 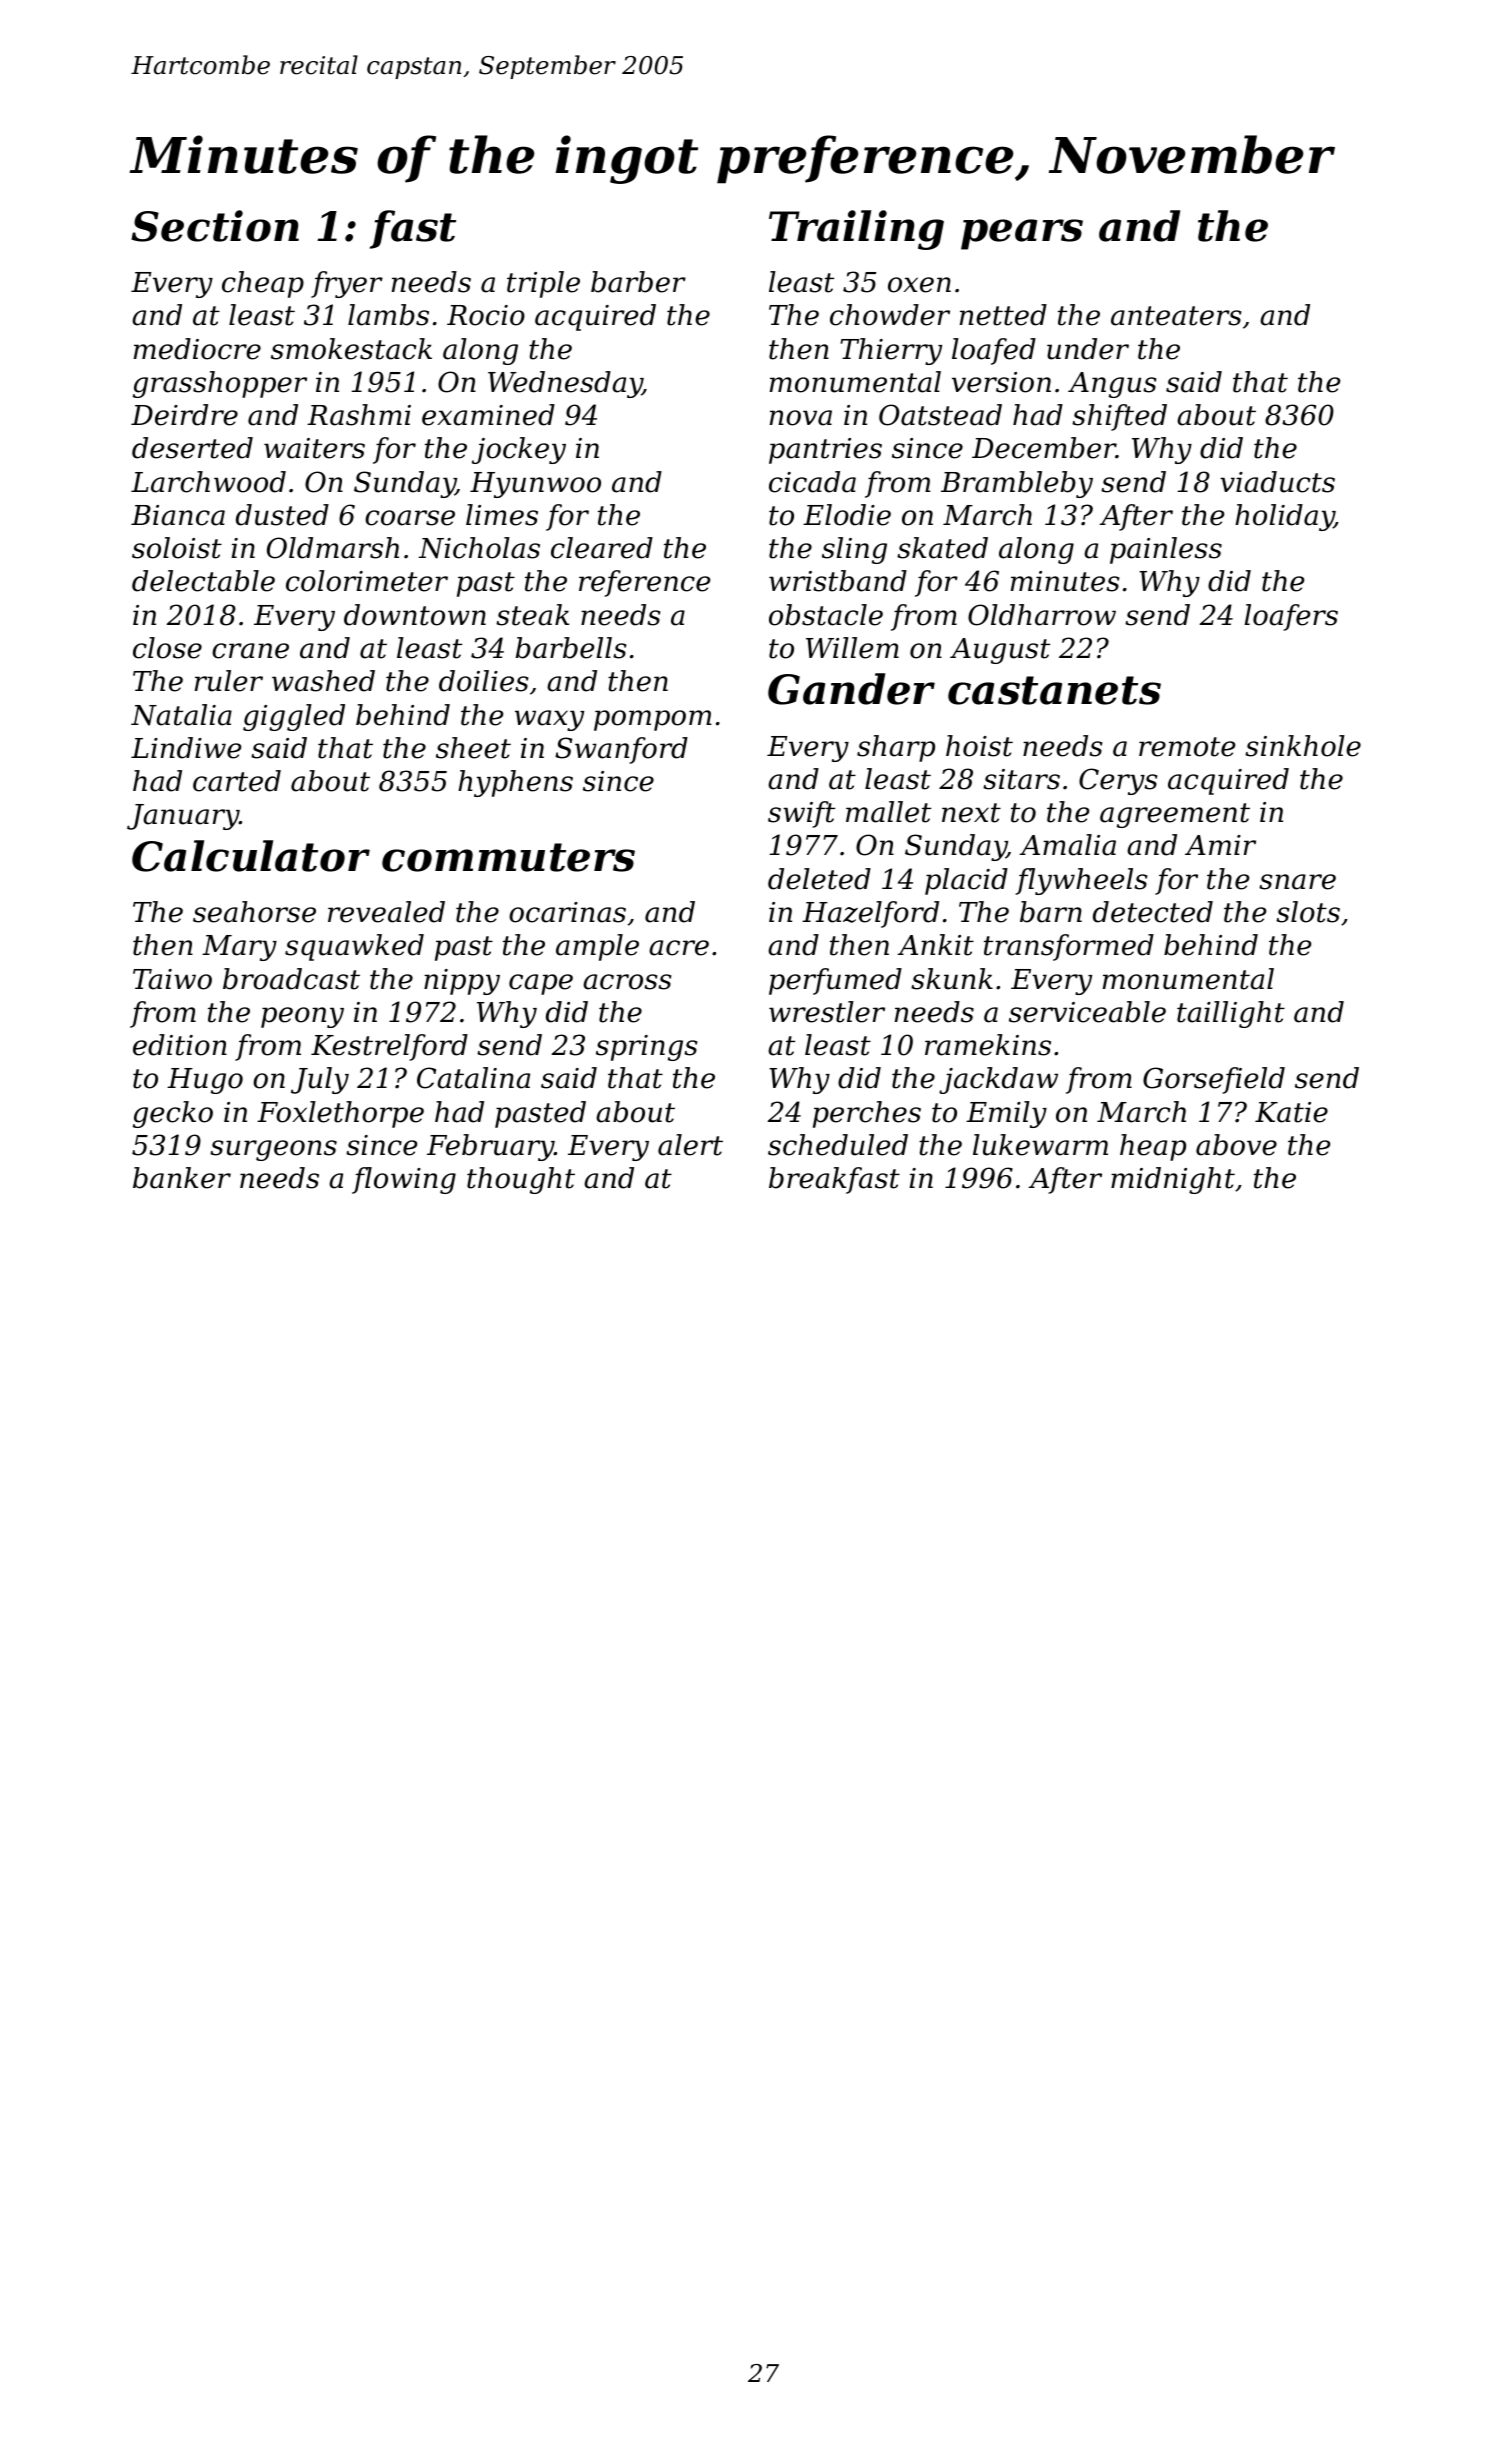 I want to click on springs, so click(x=646, y=1048).
